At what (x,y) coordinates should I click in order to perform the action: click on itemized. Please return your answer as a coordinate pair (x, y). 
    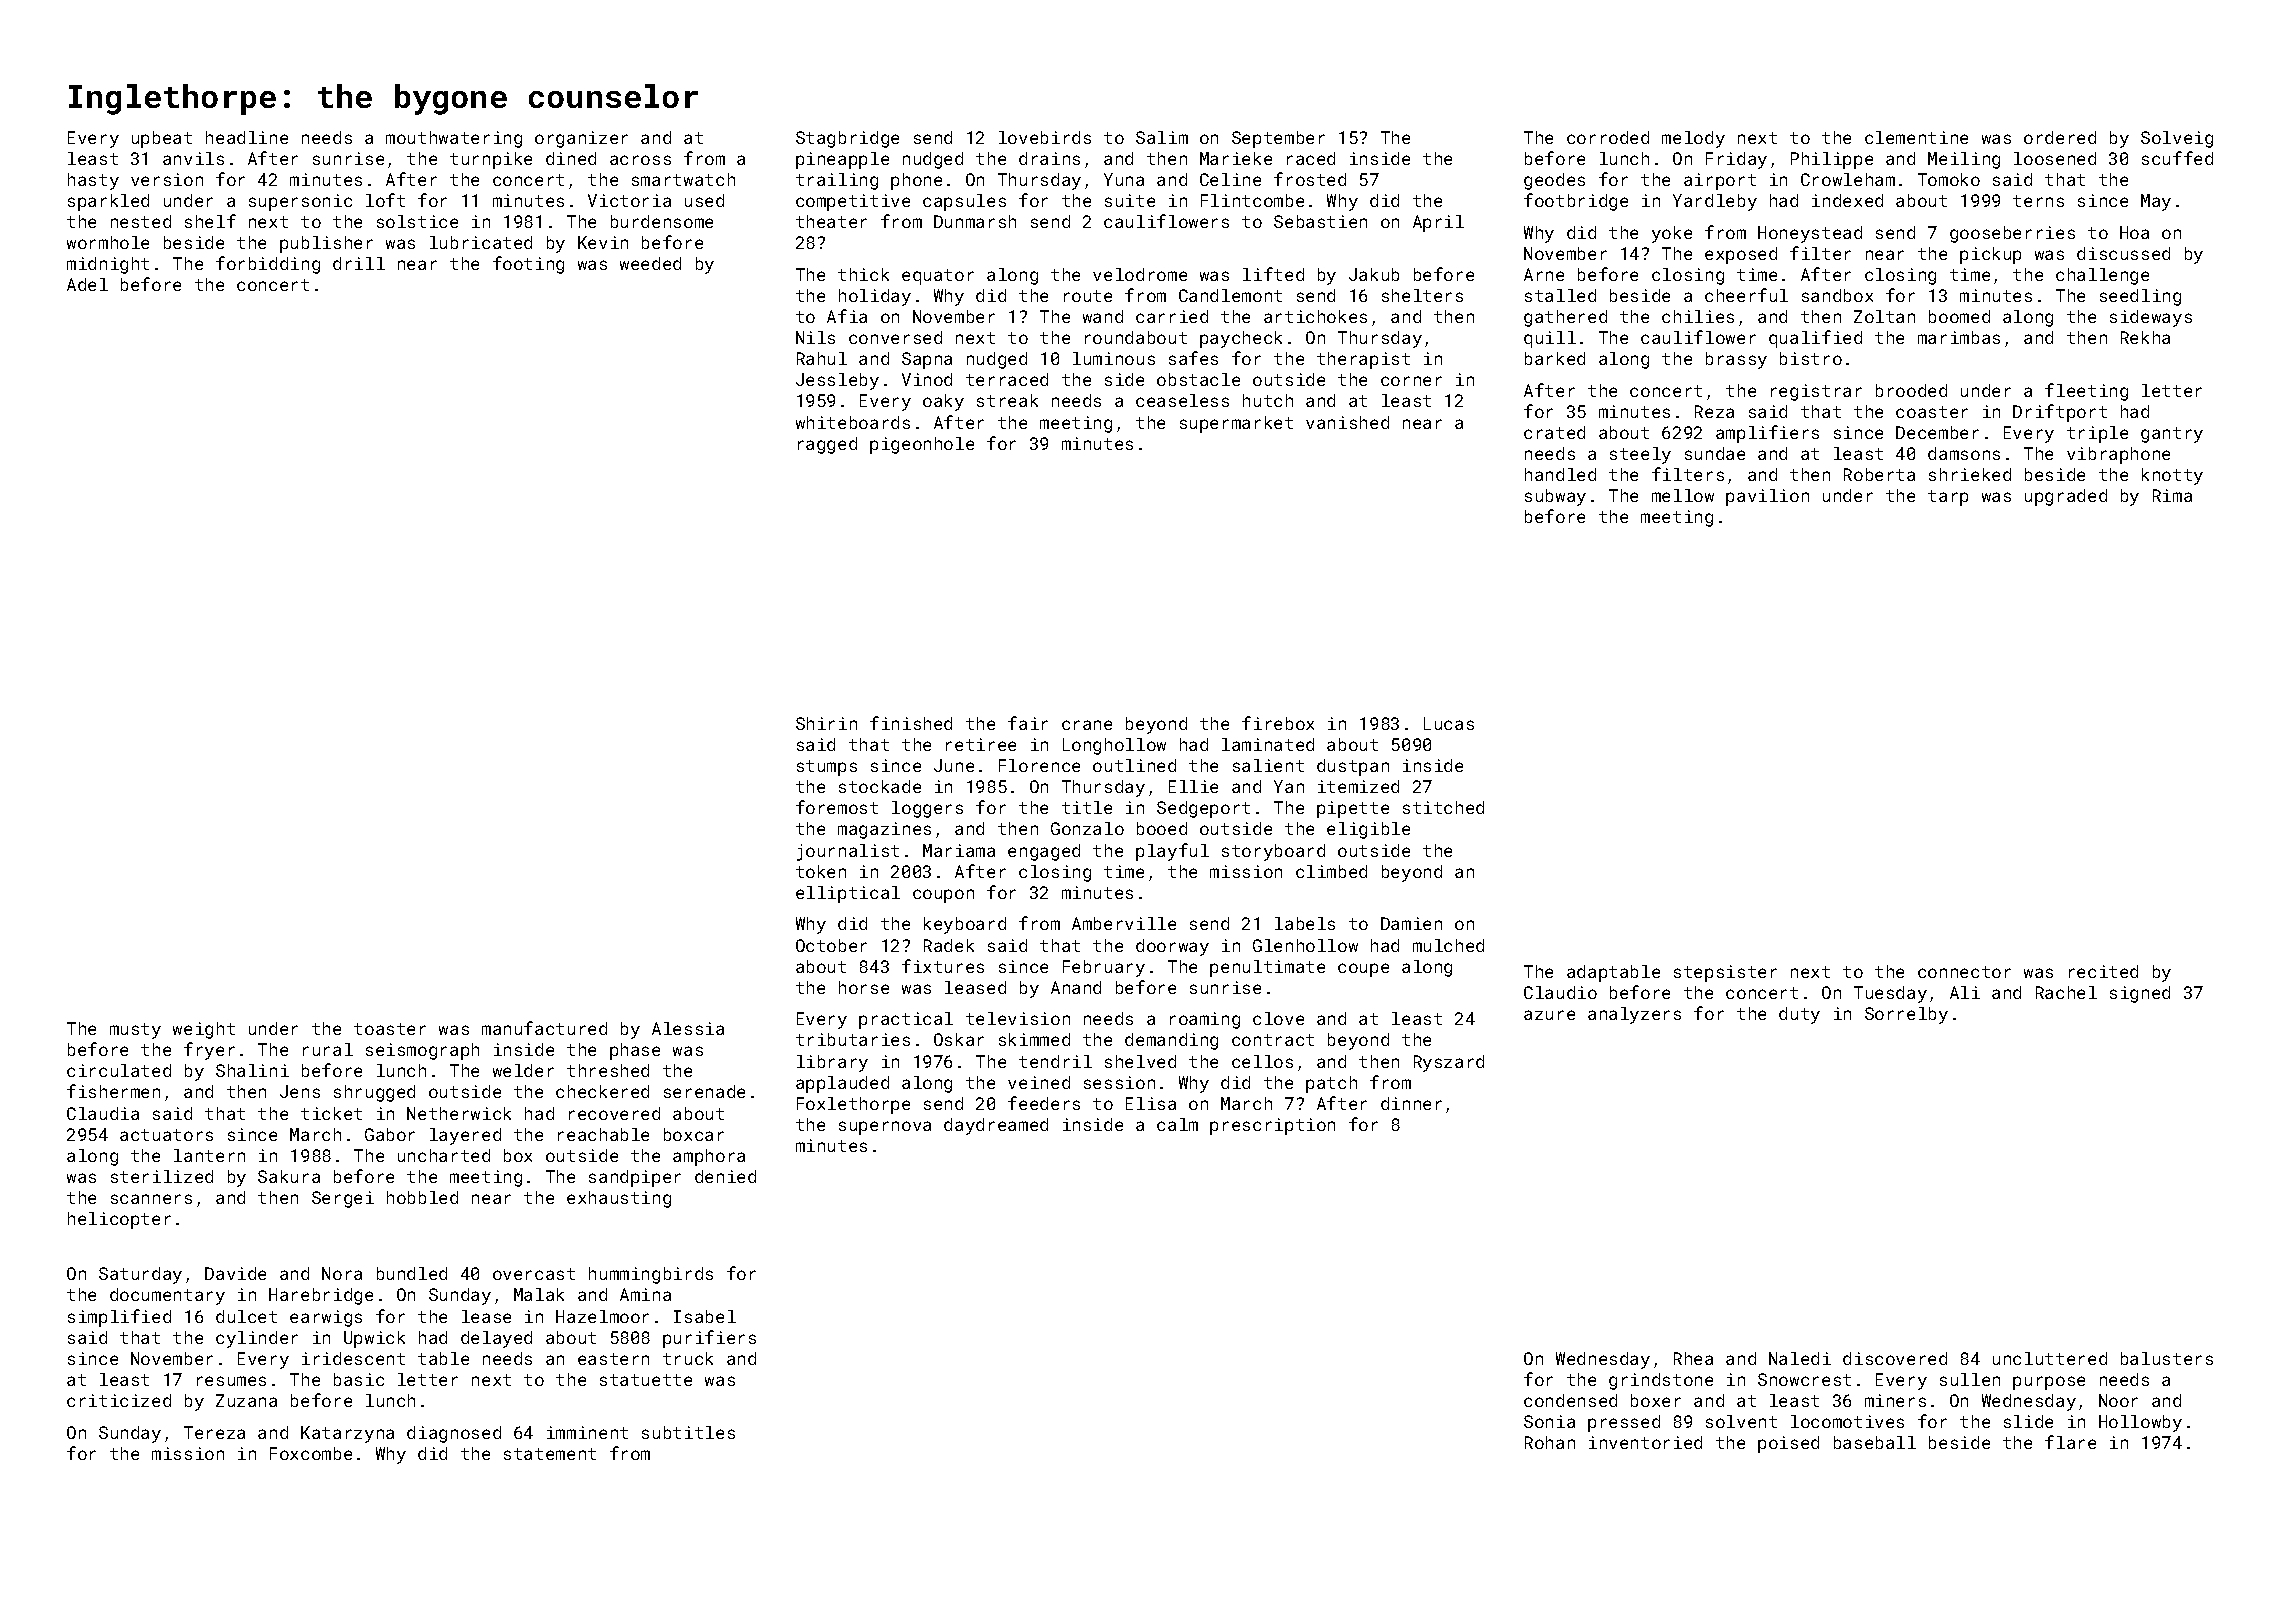
    Looking at the image, I should click on (1358, 786).
